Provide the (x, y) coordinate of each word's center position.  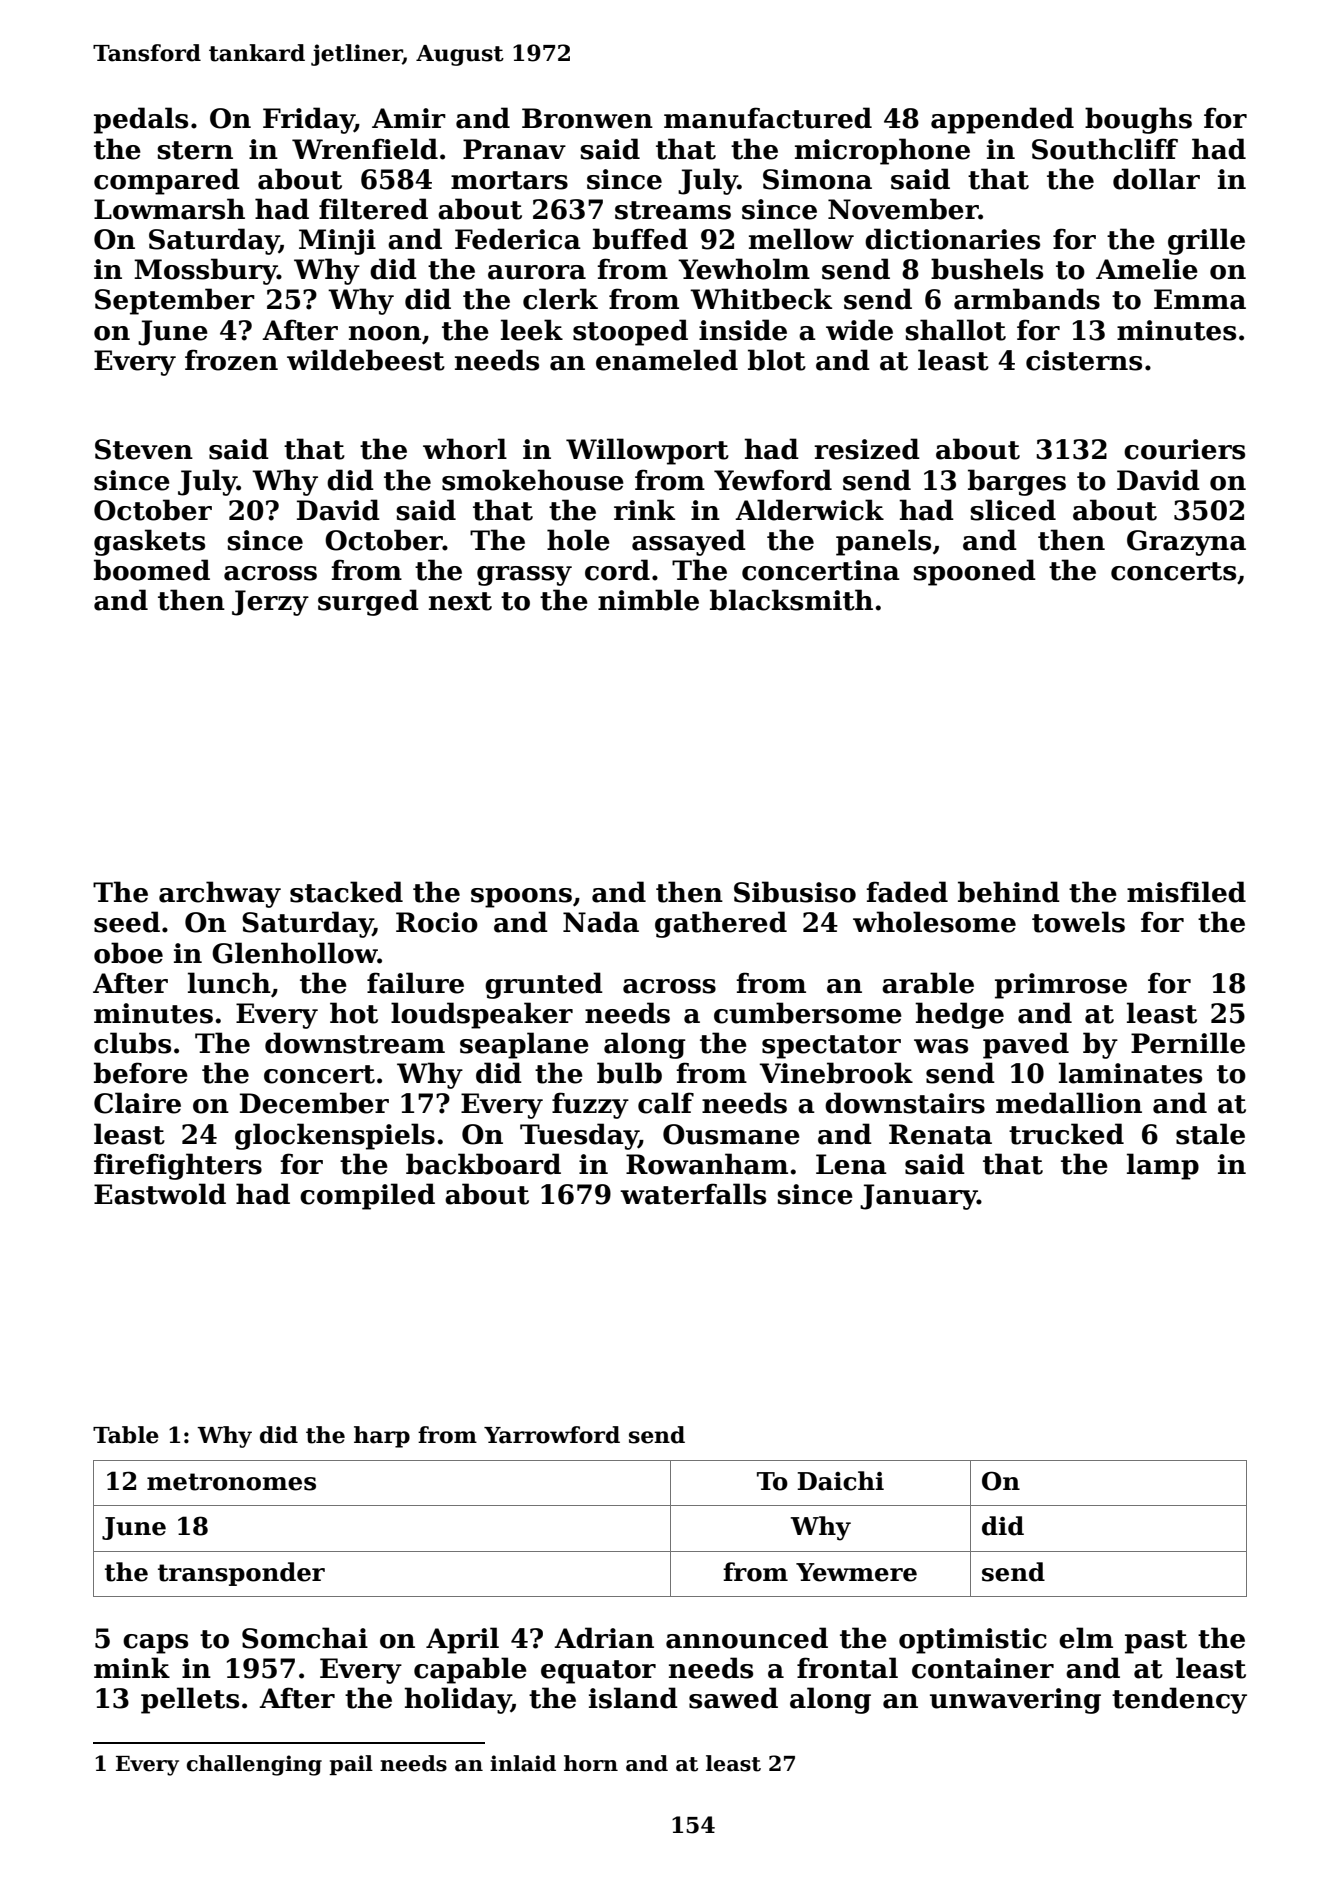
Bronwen (587, 118)
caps (155, 1644)
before (141, 1073)
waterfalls (693, 1194)
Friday (309, 120)
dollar (1156, 179)
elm (1086, 1638)
